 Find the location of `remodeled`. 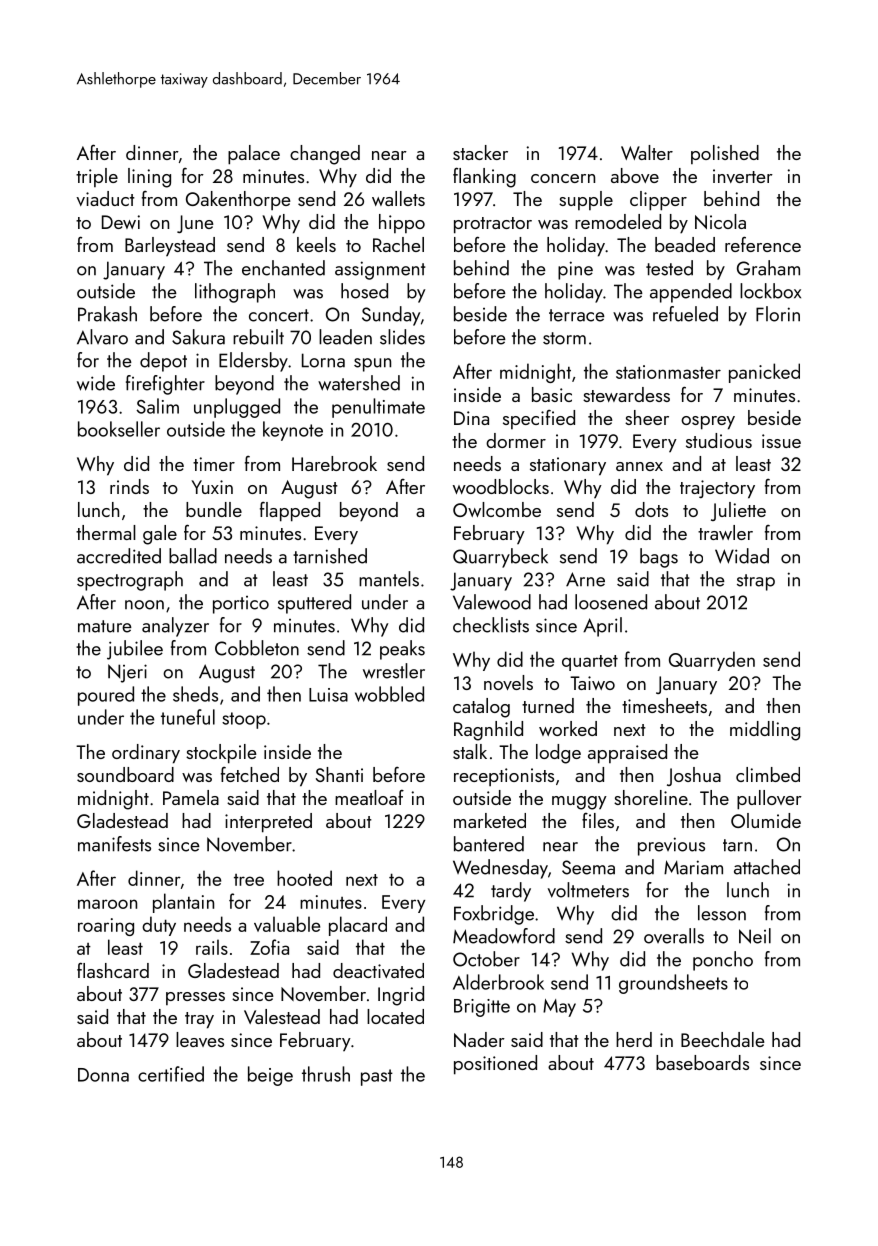

remodeled is located at coordinates (618, 221).
